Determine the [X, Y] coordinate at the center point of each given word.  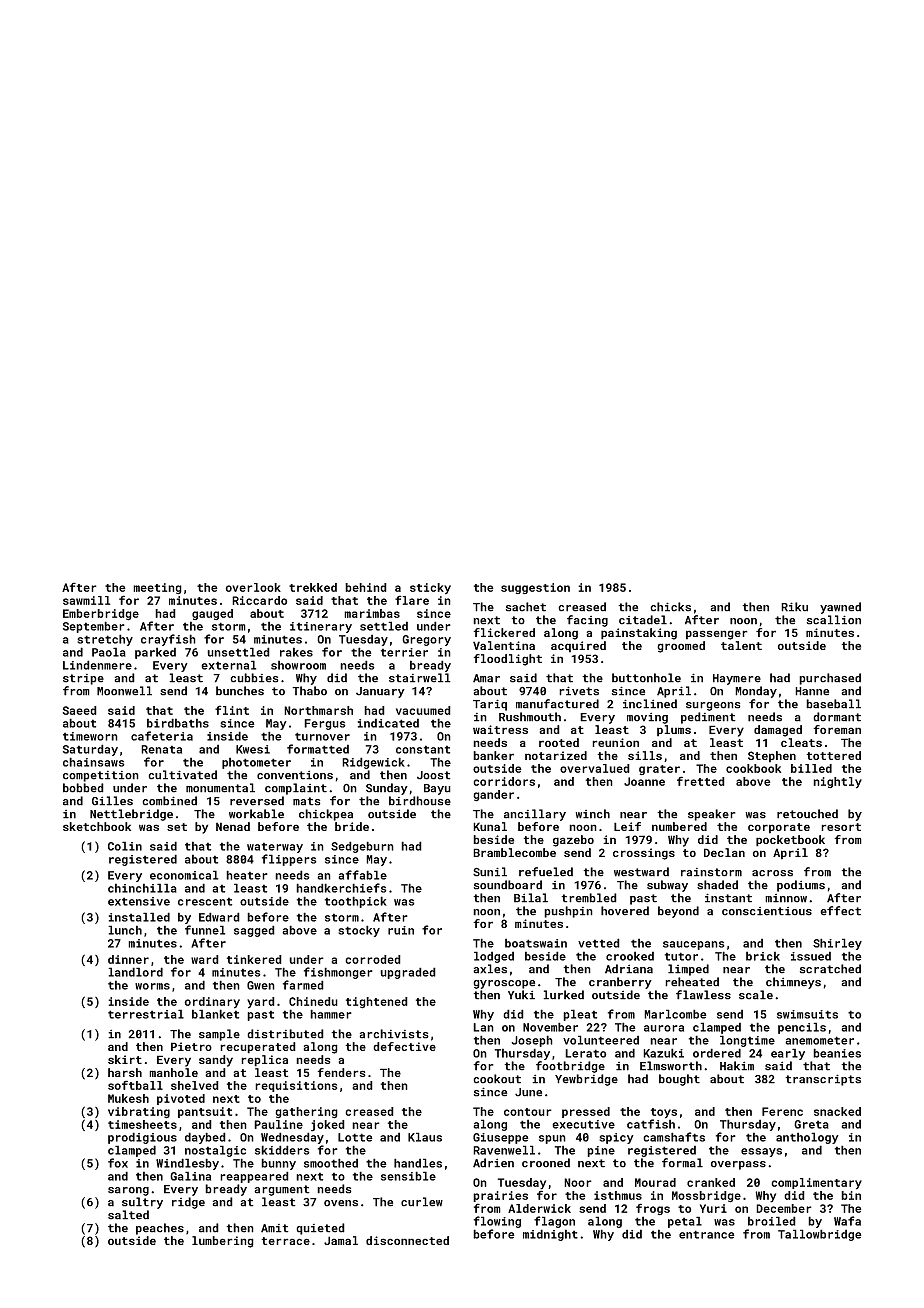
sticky [430, 589]
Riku [794, 607]
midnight [550, 1235]
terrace [285, 1241]
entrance [707, 1234]
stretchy [105, 640]
